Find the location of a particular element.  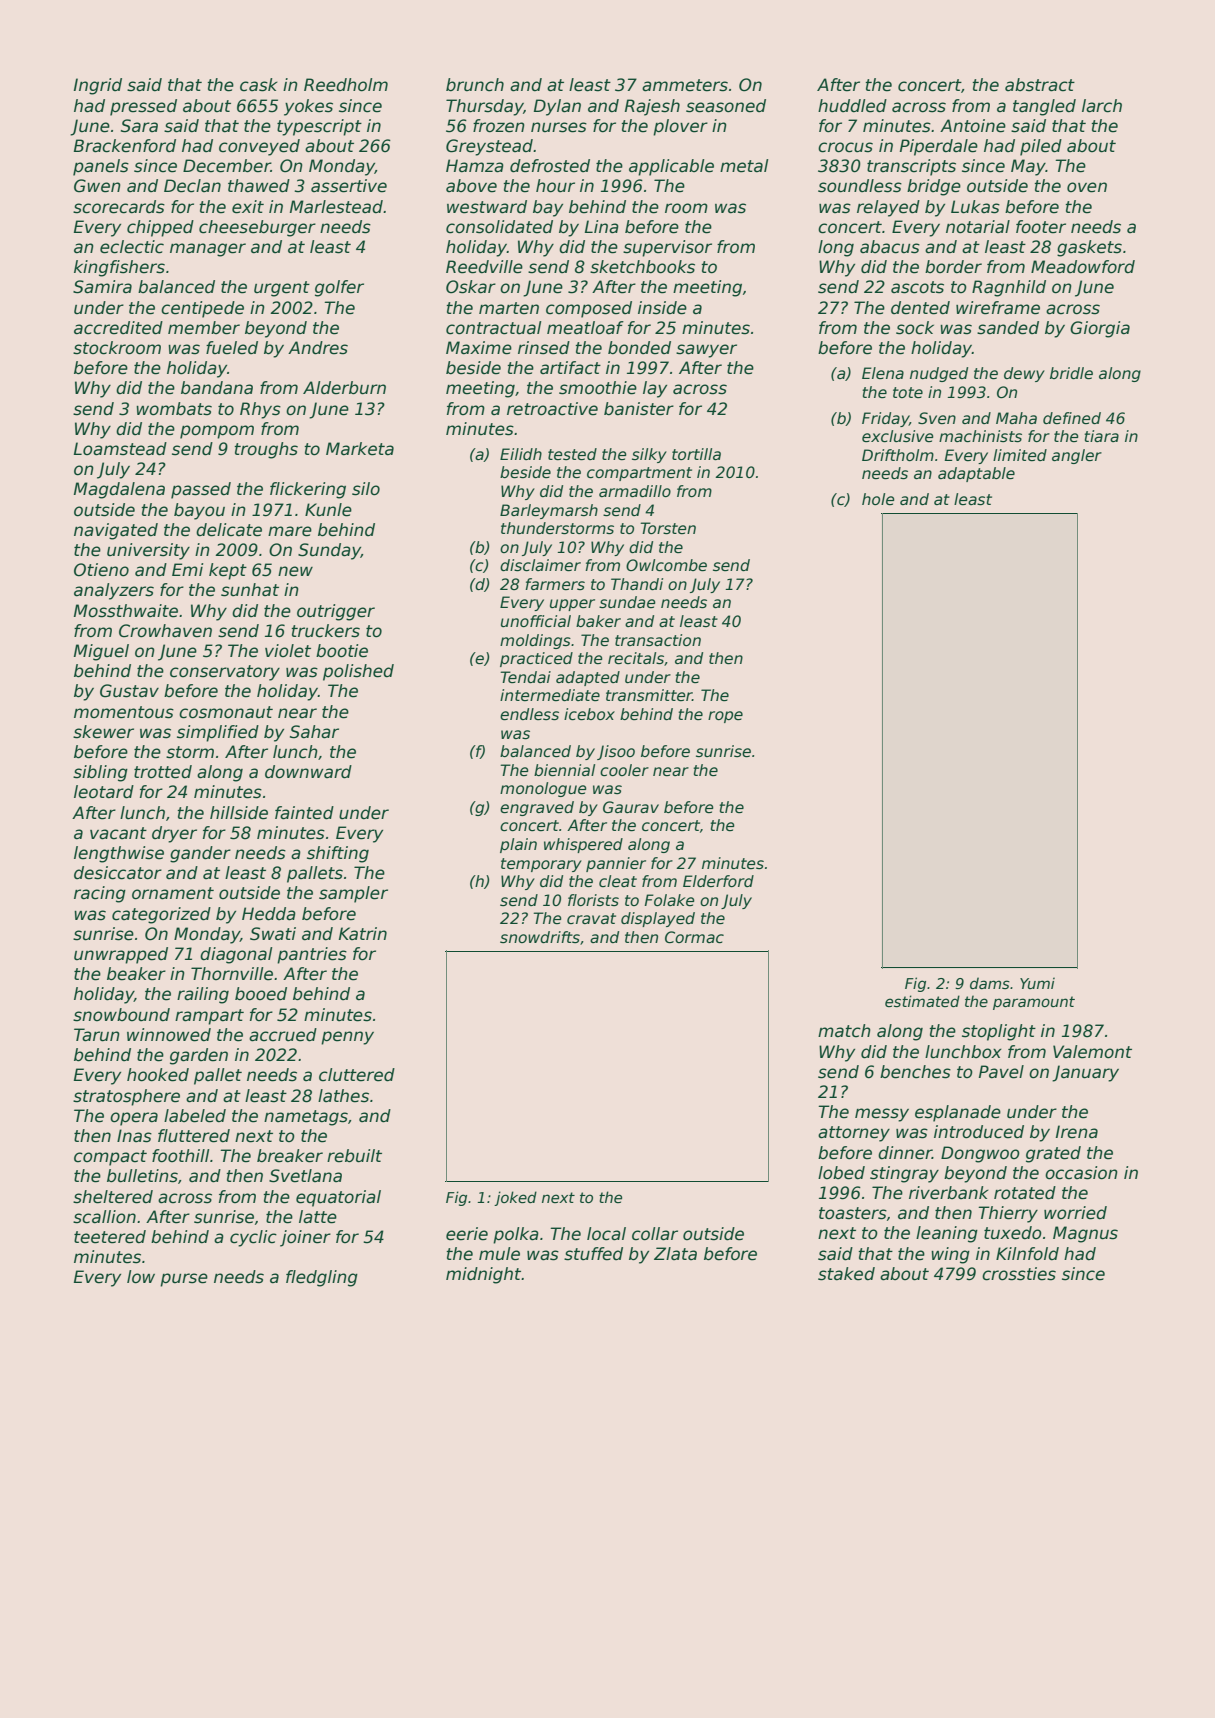

cooler is located at coordinates (624, 770).
